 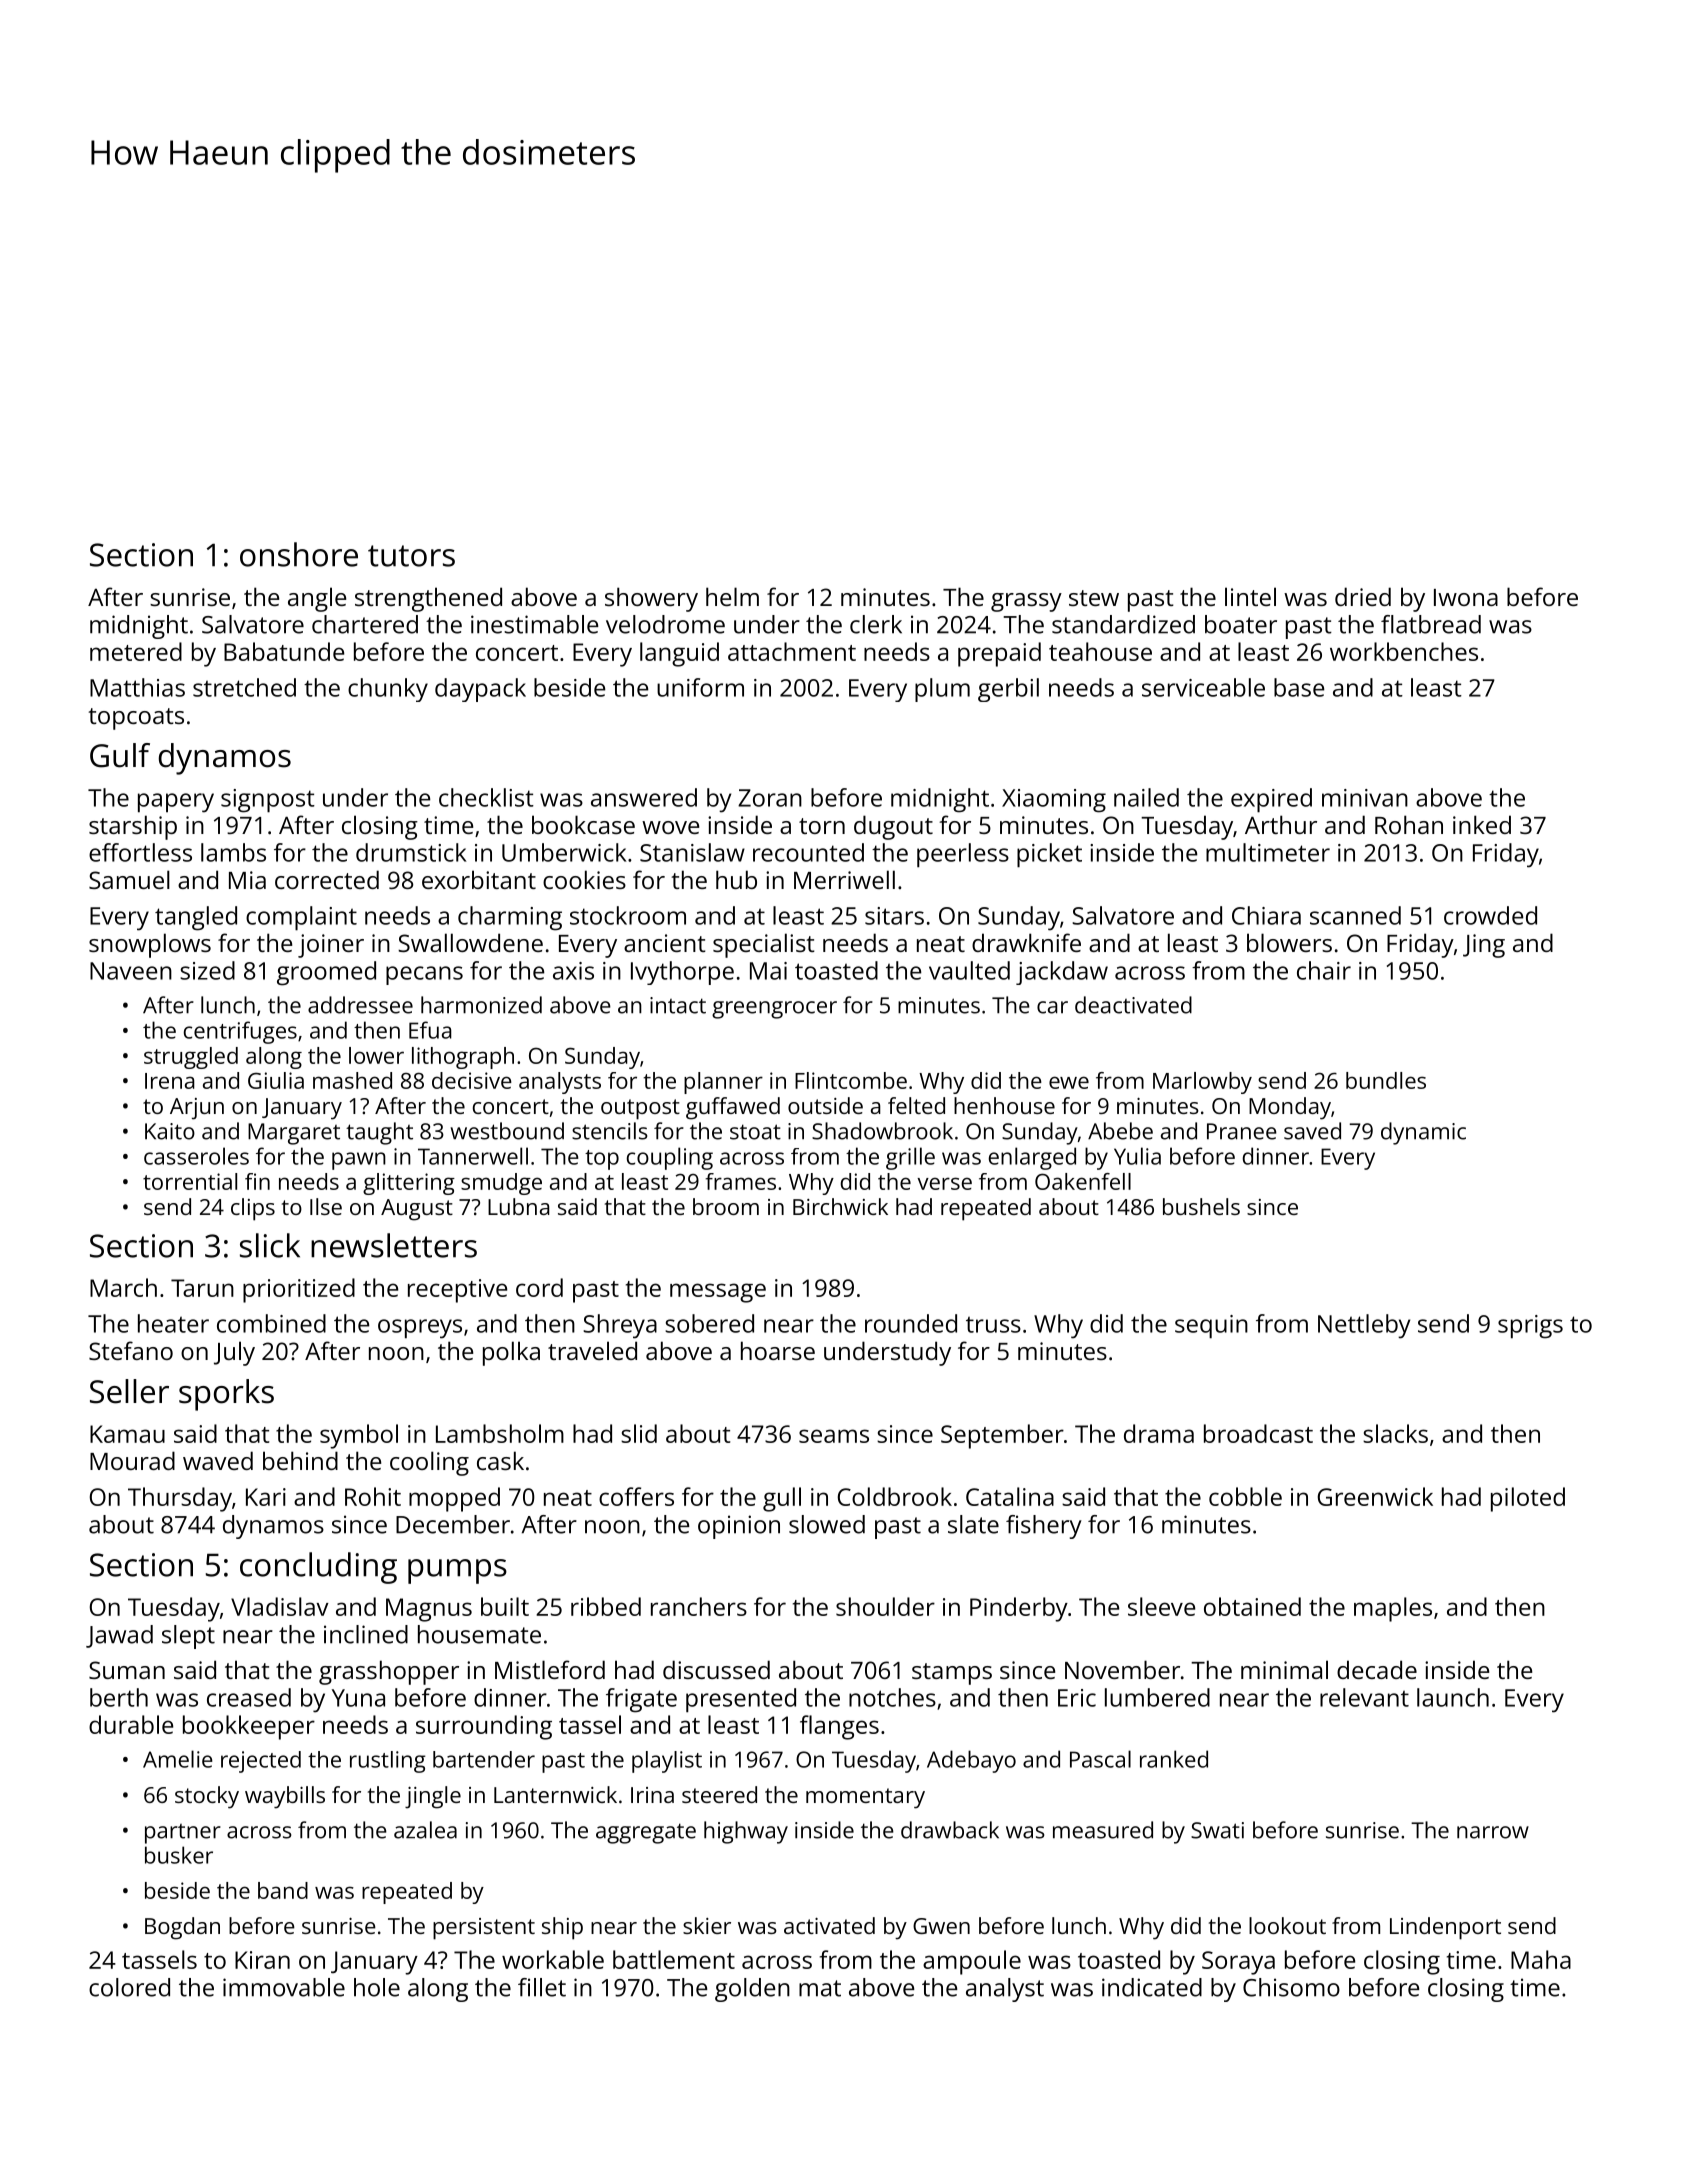 I want to click on ospreys, so click(x=420, y=1329).
